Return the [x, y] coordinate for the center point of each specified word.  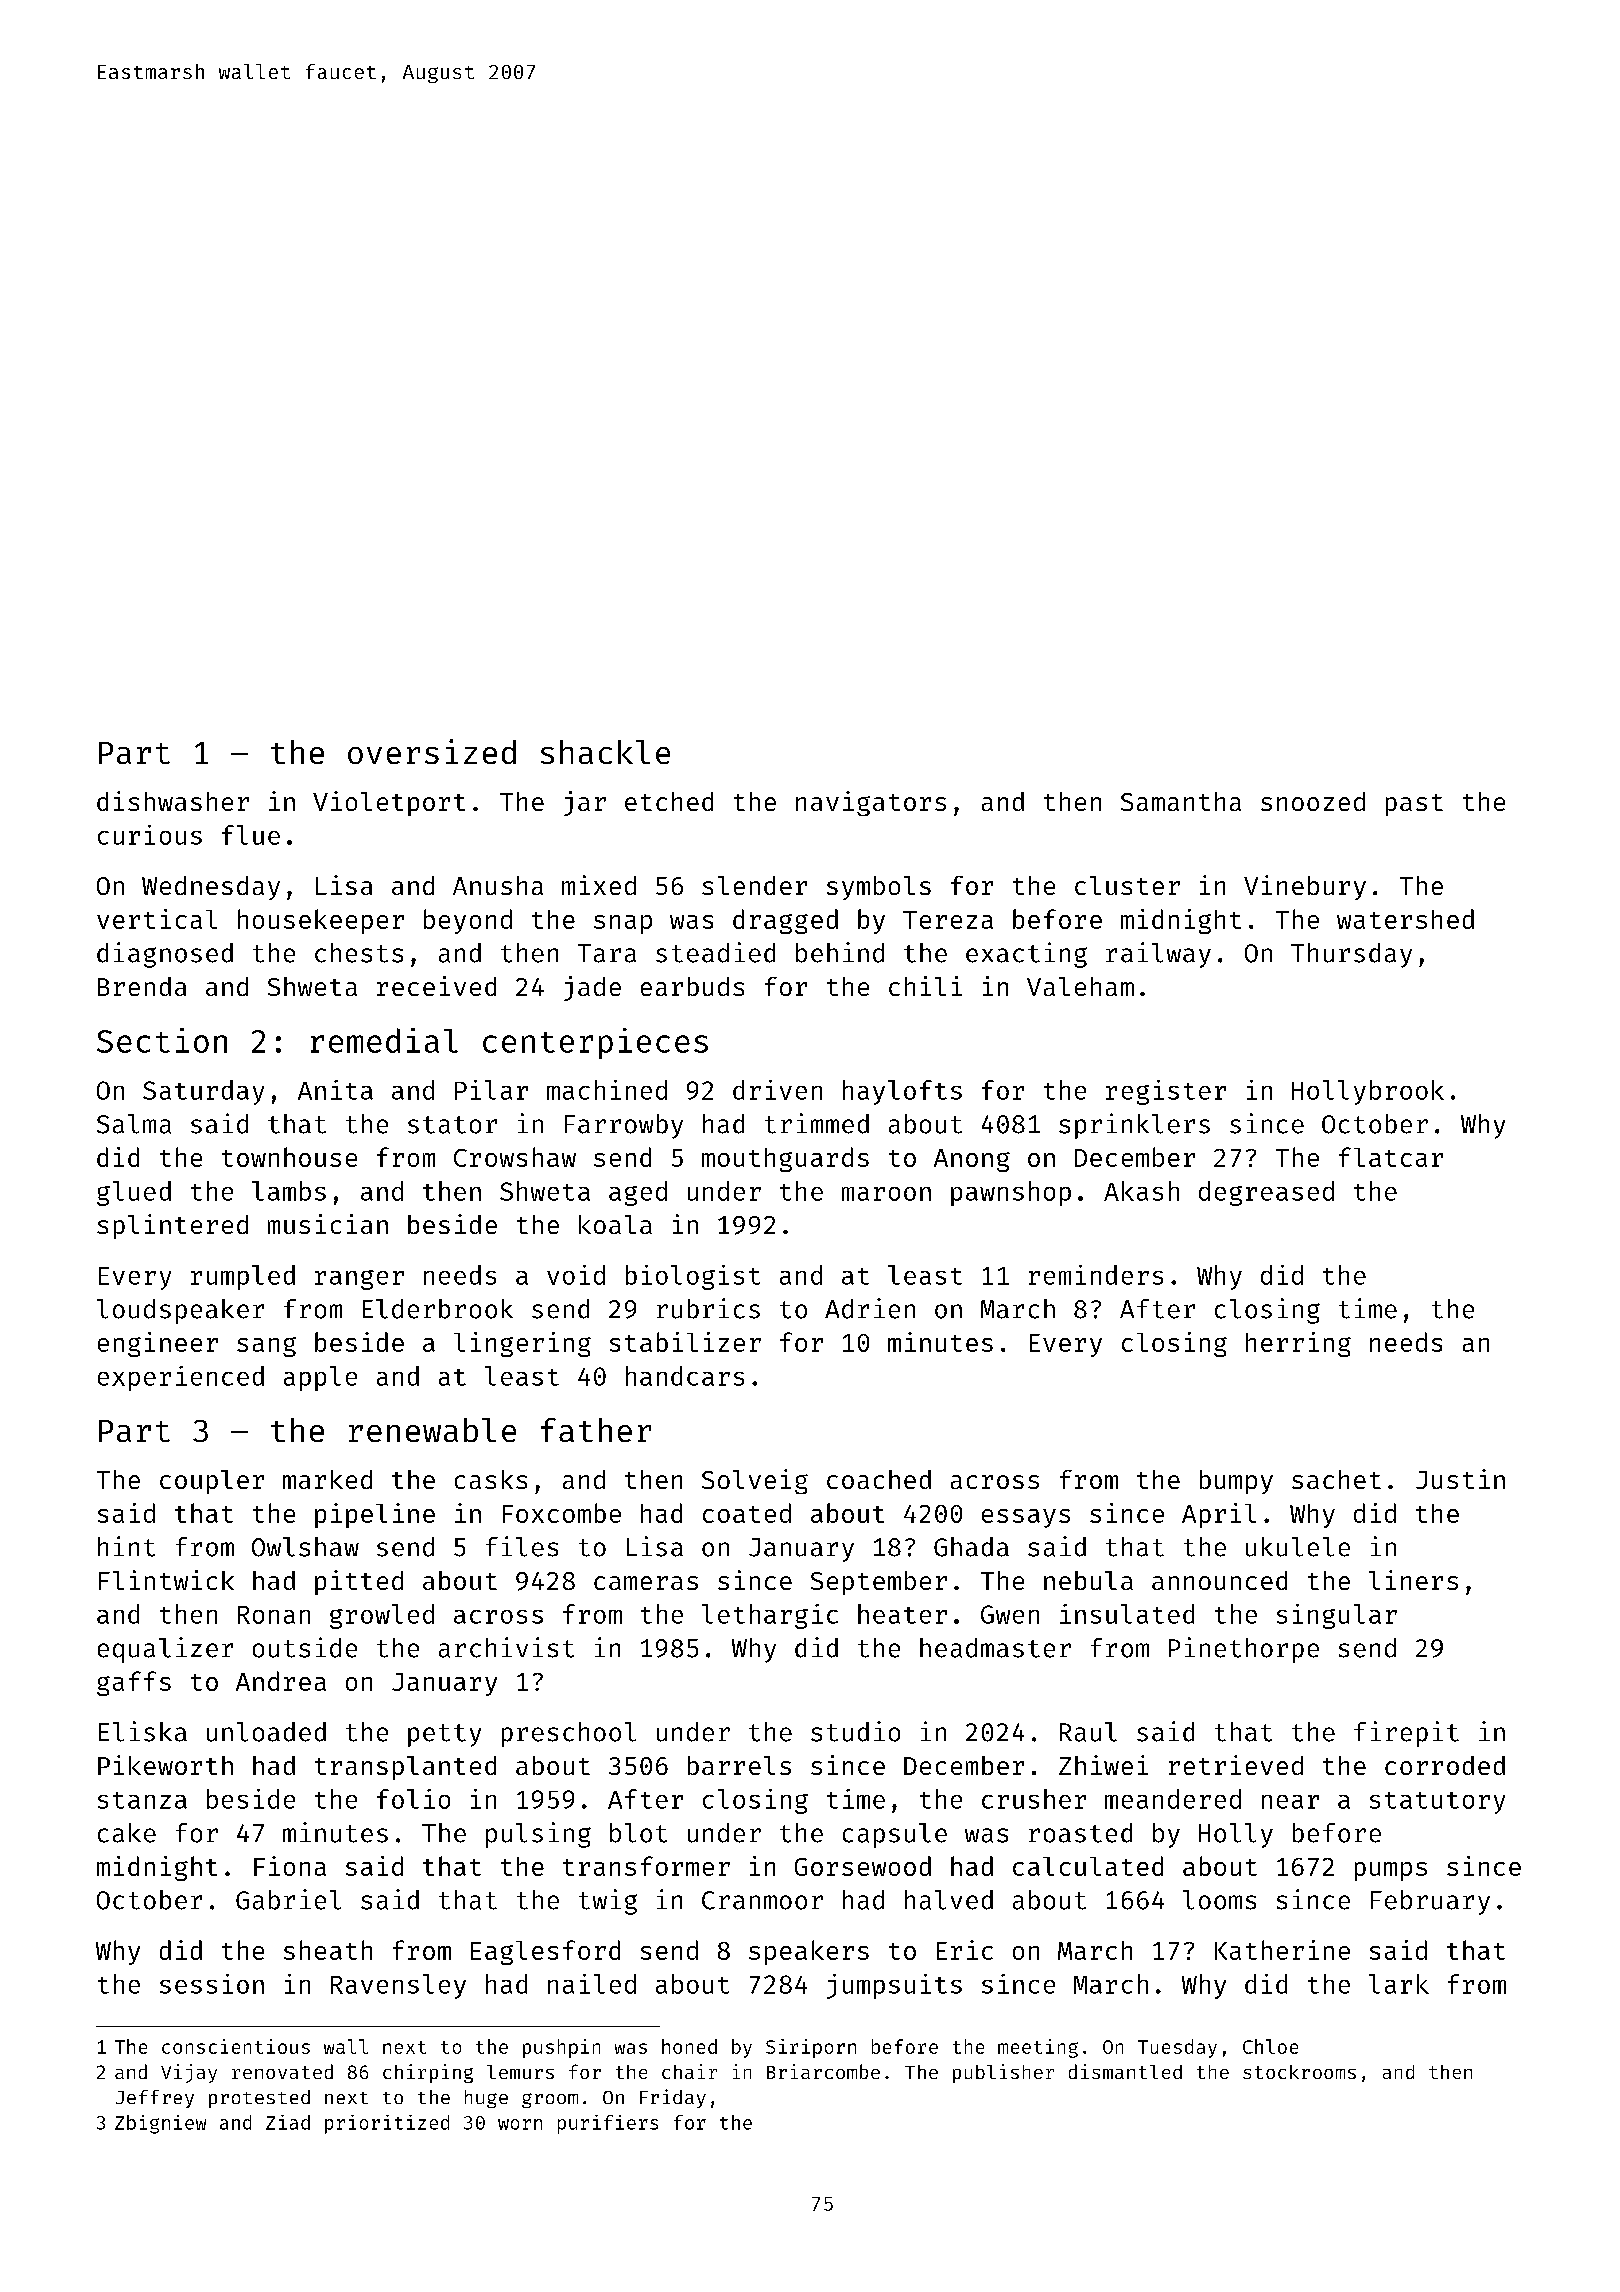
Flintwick [166, 1580]
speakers [809, 1952]
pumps [1391, 1871]
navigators [871, 803]
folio [413, 1799]
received [436, 986]
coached [879, 1479]
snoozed [1313, 801]
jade [592, 988]
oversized [432, 751]
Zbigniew [160, 2124]
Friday [673, 2098]
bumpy [1236, 1482]
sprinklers [1134, 1126]
